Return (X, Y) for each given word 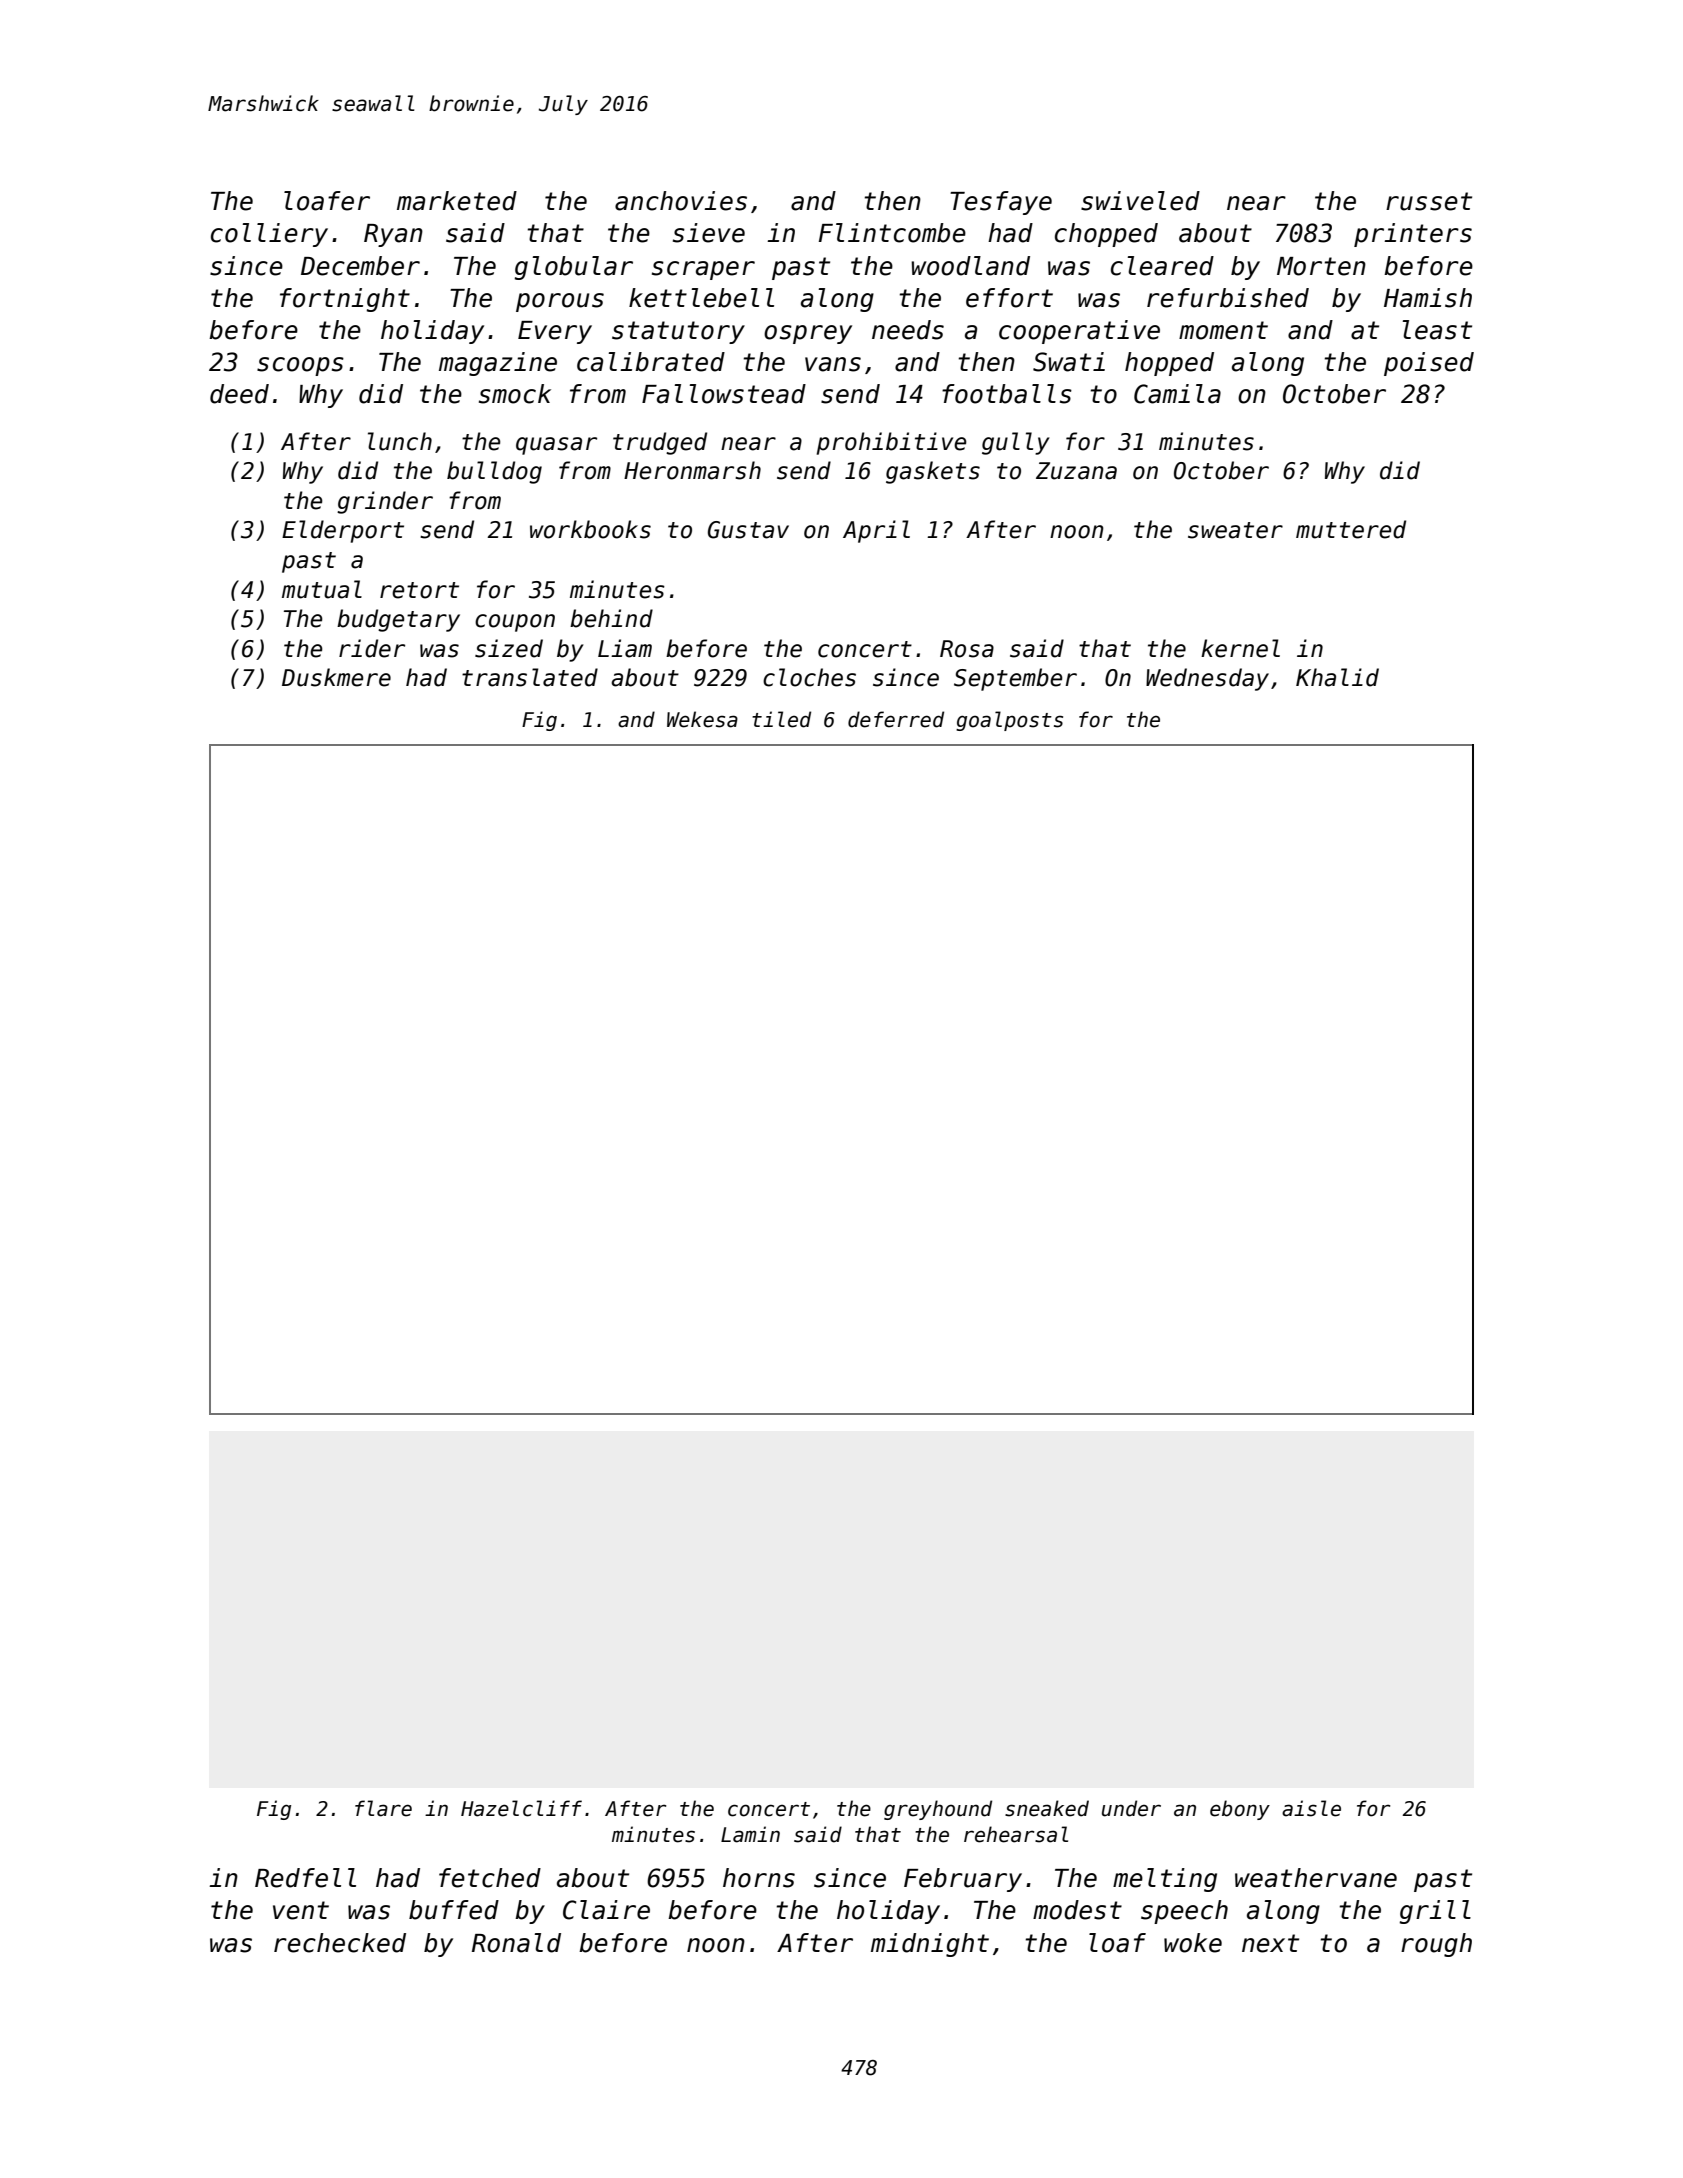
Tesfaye (1001, 203)
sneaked (1047, 1808)
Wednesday (1207, 679)
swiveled (1140, 201)
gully (1016, 443)
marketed (457, 201)
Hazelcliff (521, 1808)
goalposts (1009, 721)
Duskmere (336, 677)
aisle (1311, 1808)
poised (1429, 364)
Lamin (750, 1834)
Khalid (1337, 677)
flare (383, 1808)
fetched (490, 1878)
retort (419, 590)
